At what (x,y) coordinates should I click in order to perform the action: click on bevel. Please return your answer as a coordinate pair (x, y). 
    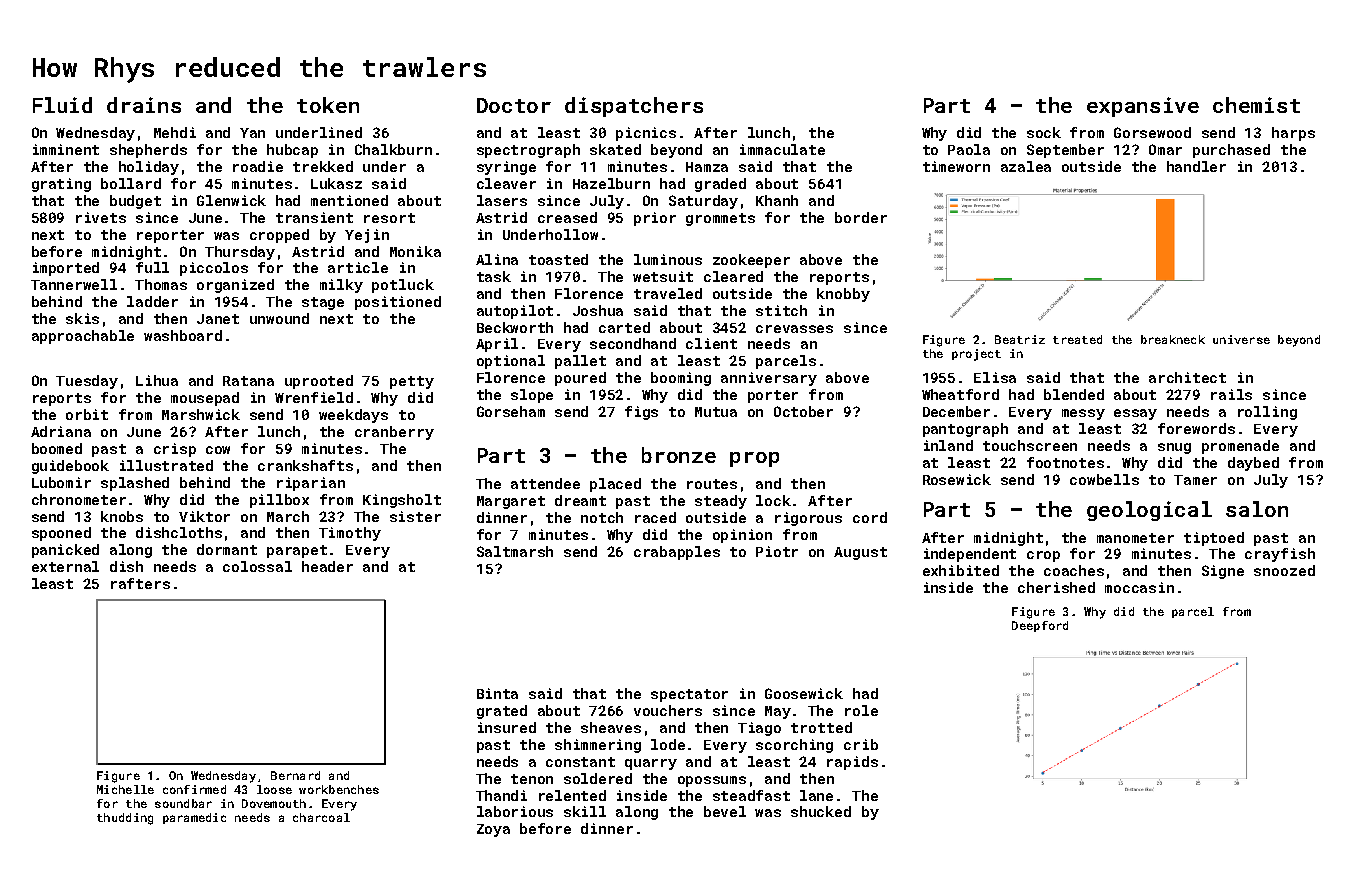
    Looking at the image, I should click on (725, 811).
